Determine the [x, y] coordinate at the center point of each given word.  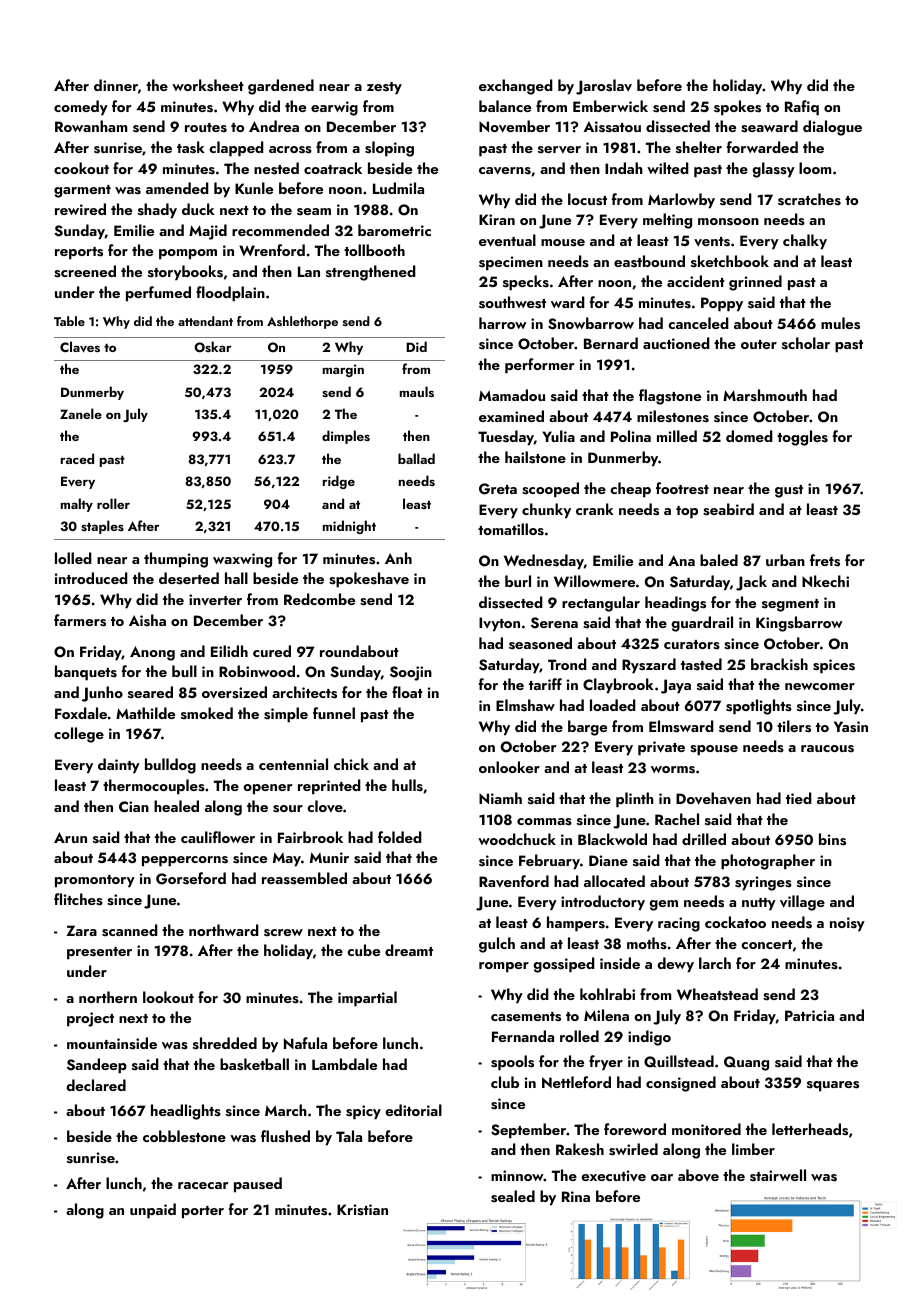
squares [833, 1086]
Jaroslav [604, 87]
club [505, 1082]
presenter [99, 953]
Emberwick [610, 106]
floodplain [230, 294]
